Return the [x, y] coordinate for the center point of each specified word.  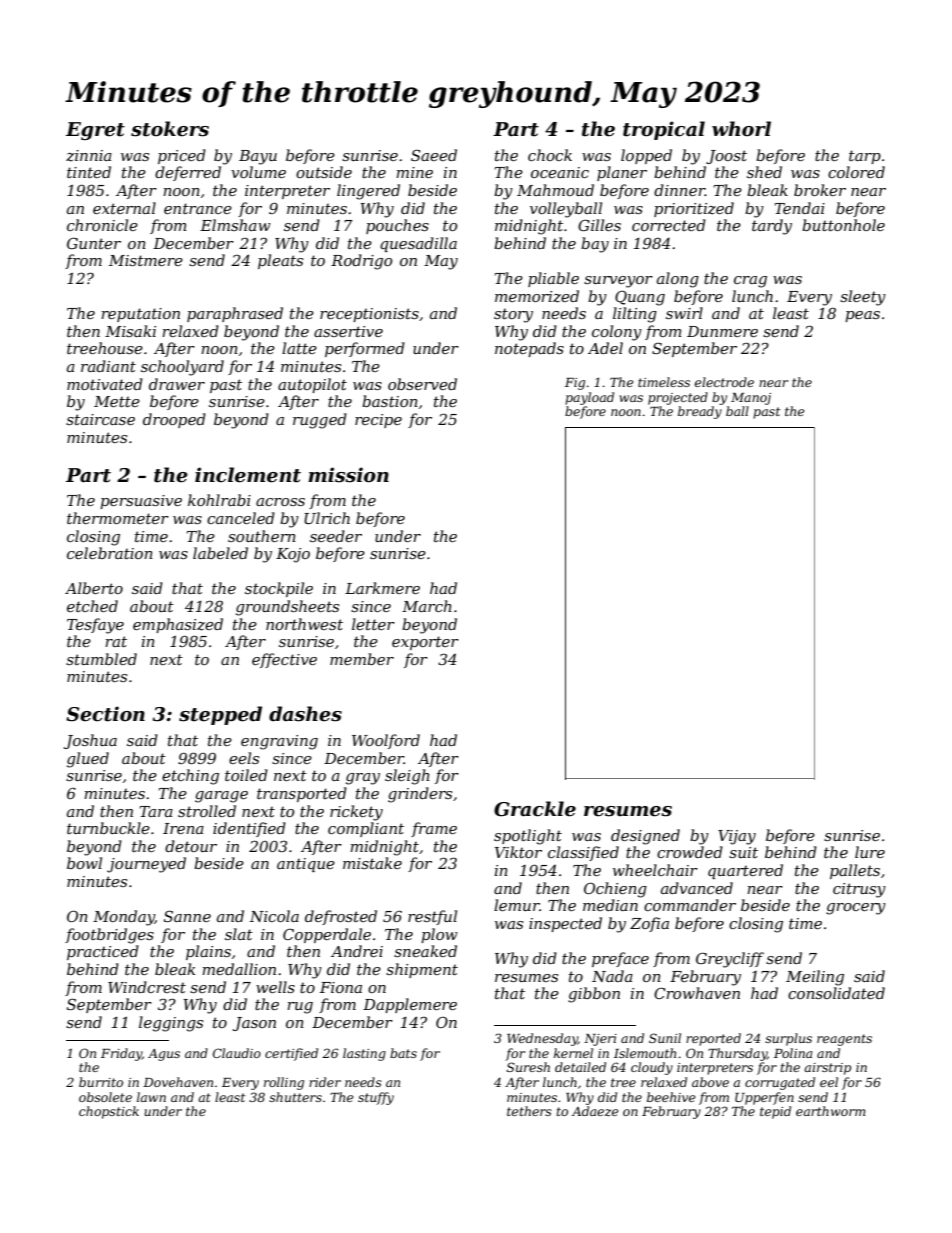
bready [700, 412]
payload [589, 398]
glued [88, 760]
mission [348, 475]
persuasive [141, 502]
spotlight [528, 837]
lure [870, 852]
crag [750, 282]
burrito [101, 1082]
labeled [220, 553]
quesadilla [418, 244]
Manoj [751, 399]
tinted [89, 172]
